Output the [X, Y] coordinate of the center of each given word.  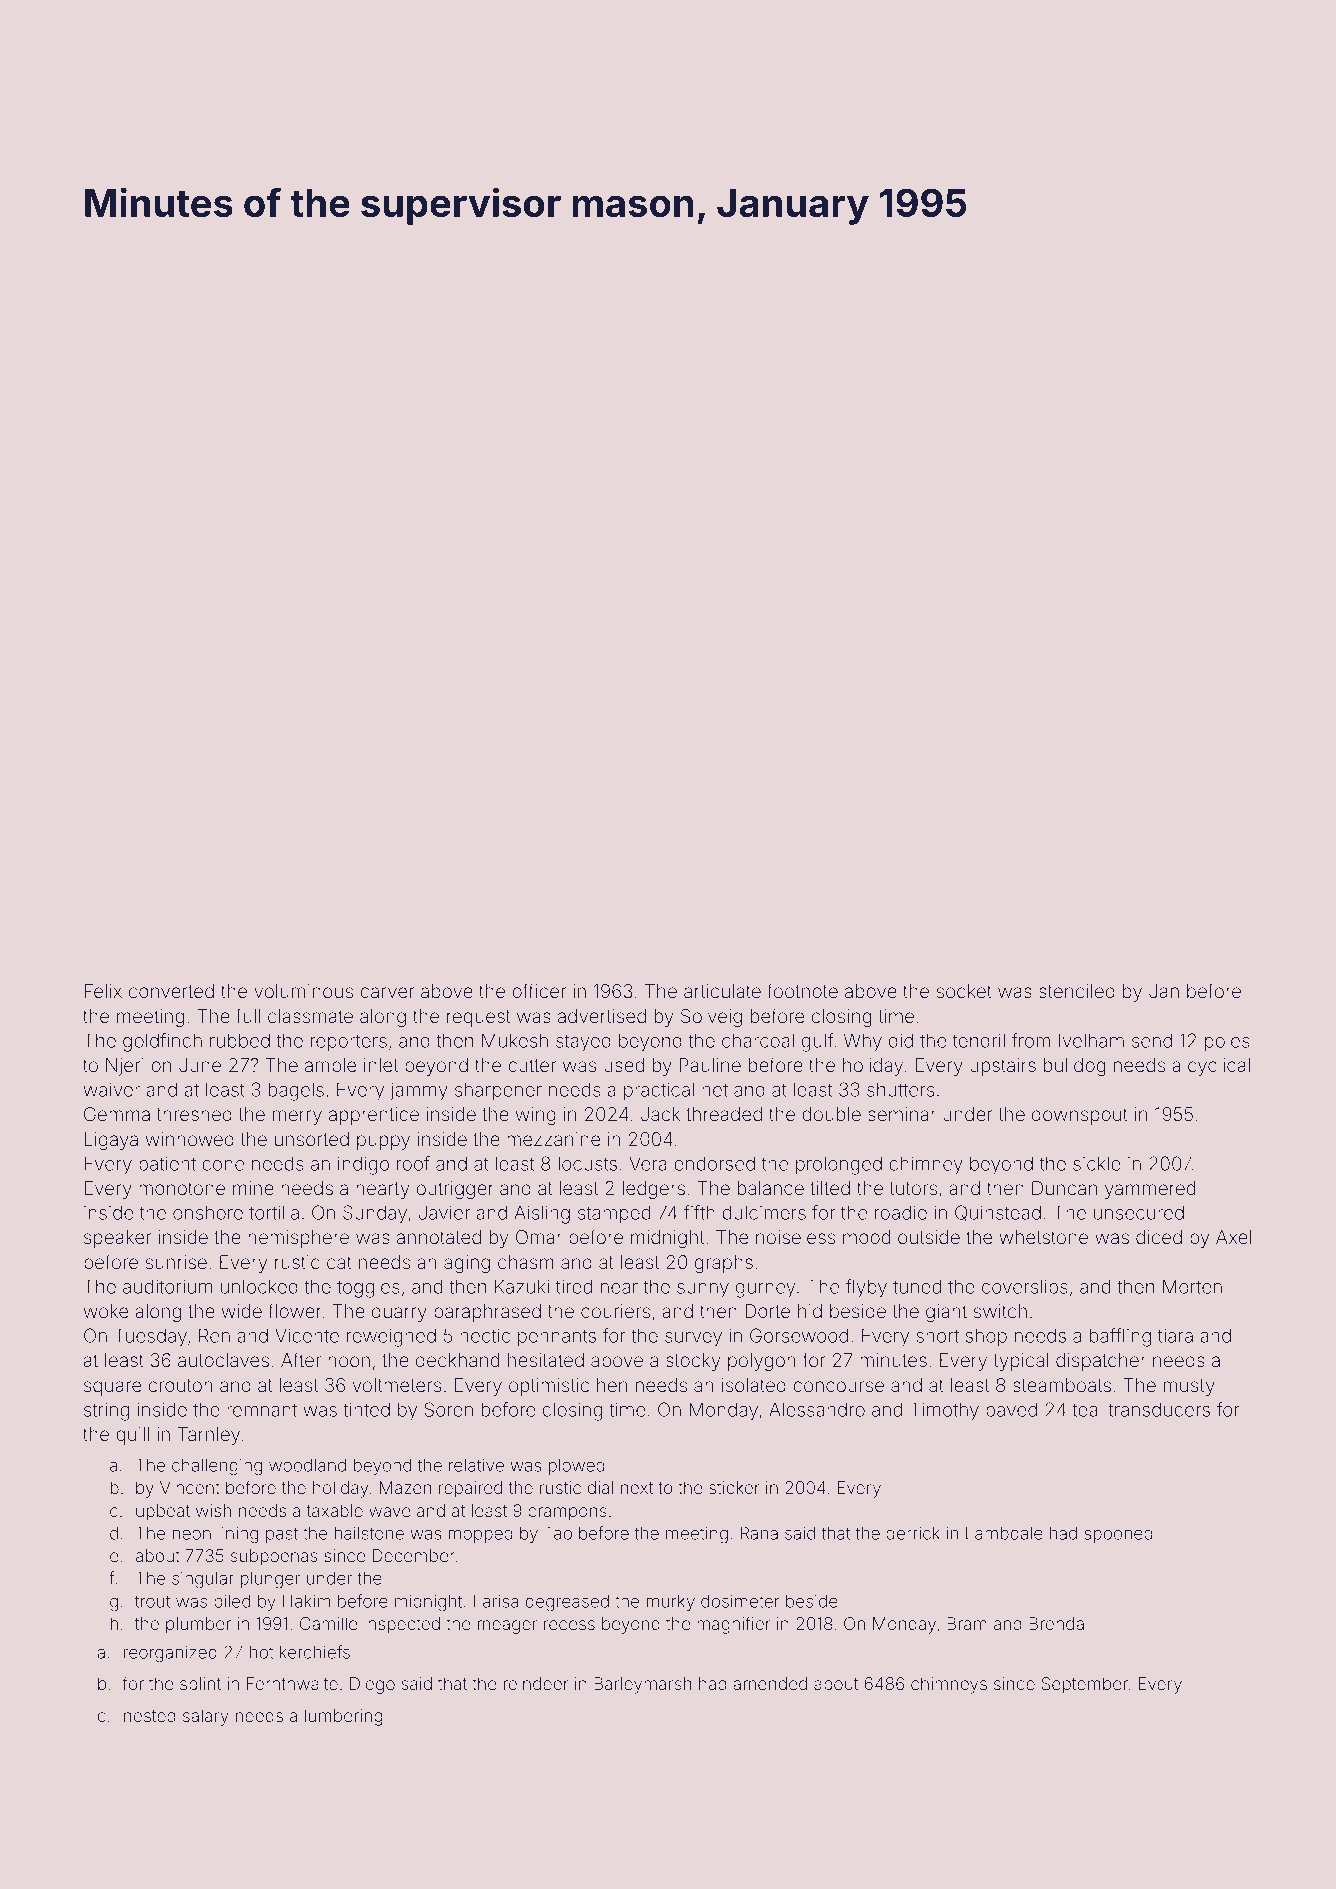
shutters [900, 1090]
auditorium [167, 1287]
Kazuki [522, 1286]
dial [600, 1487]
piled [232, 1603]
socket [964, 991]
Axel [1233, 1237]
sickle [1097, 1163]
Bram [967, 1623]
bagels [296, 1092]
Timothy [944, 1411]
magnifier [734, 1625]
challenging [217, 1467]
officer [539, 990]
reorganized [170, 1654]
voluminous [303, 991]
